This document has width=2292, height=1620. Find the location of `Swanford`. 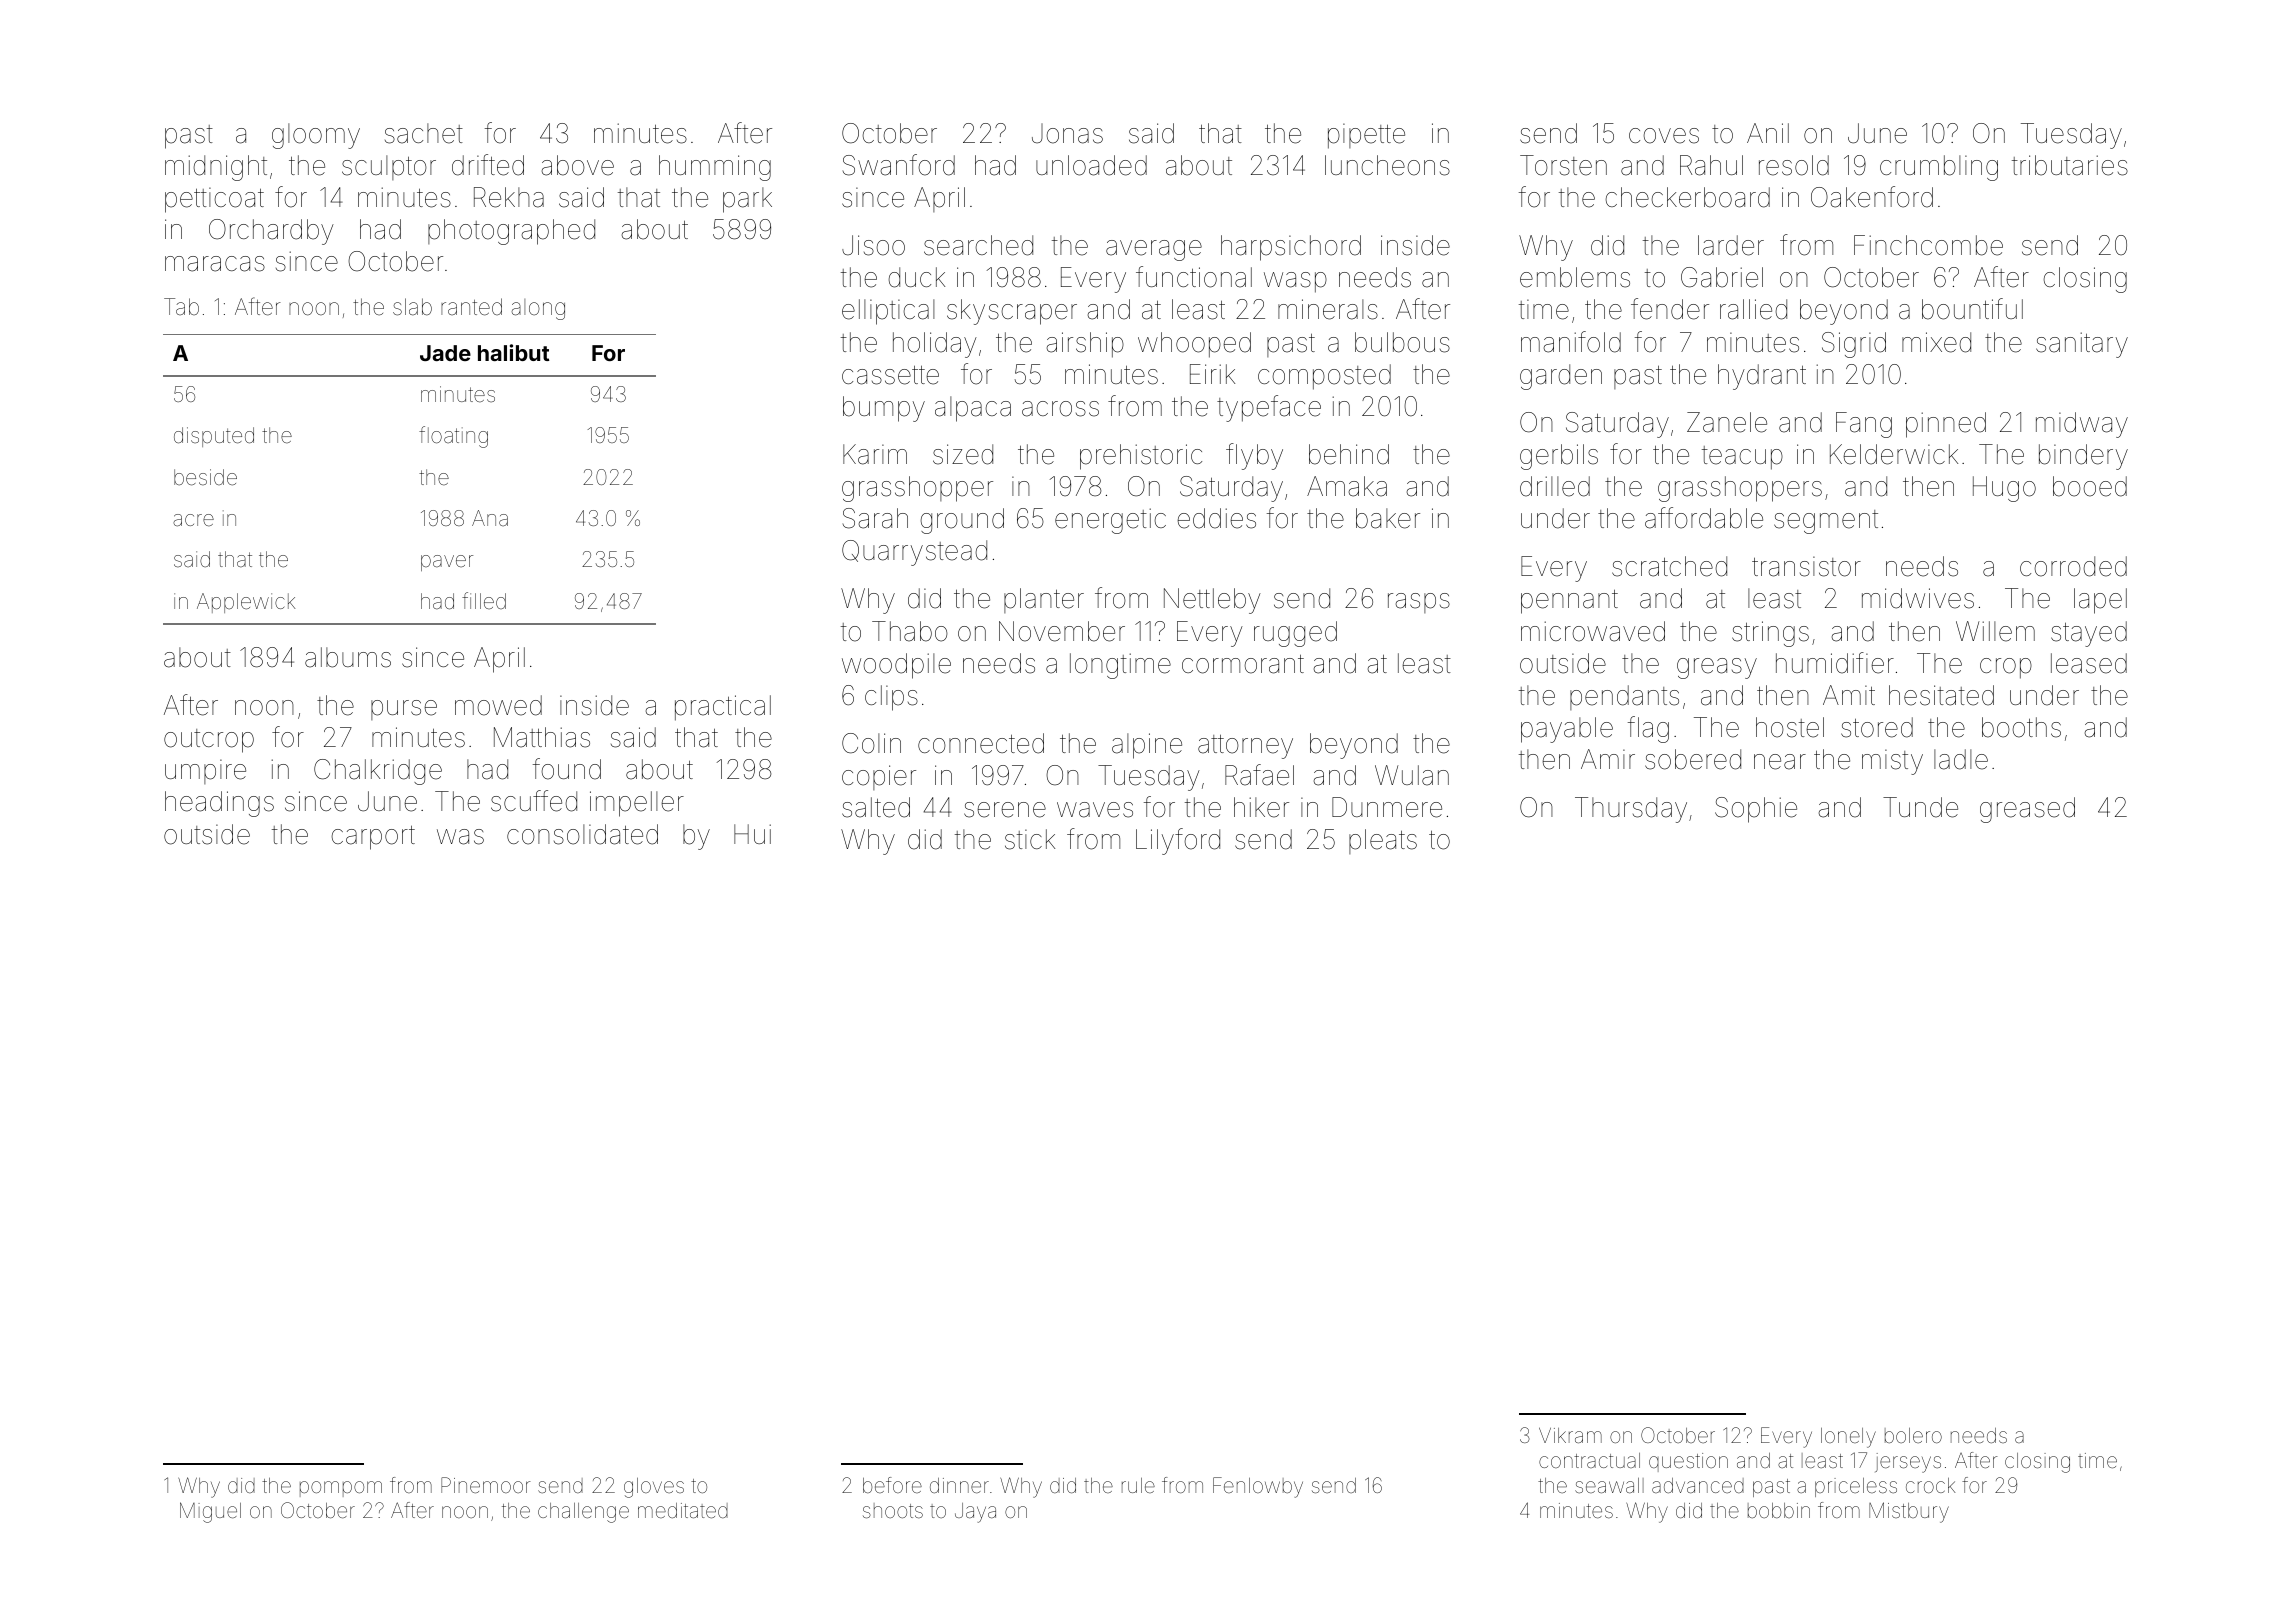

Swanford is located at coordinates (899, 165).
